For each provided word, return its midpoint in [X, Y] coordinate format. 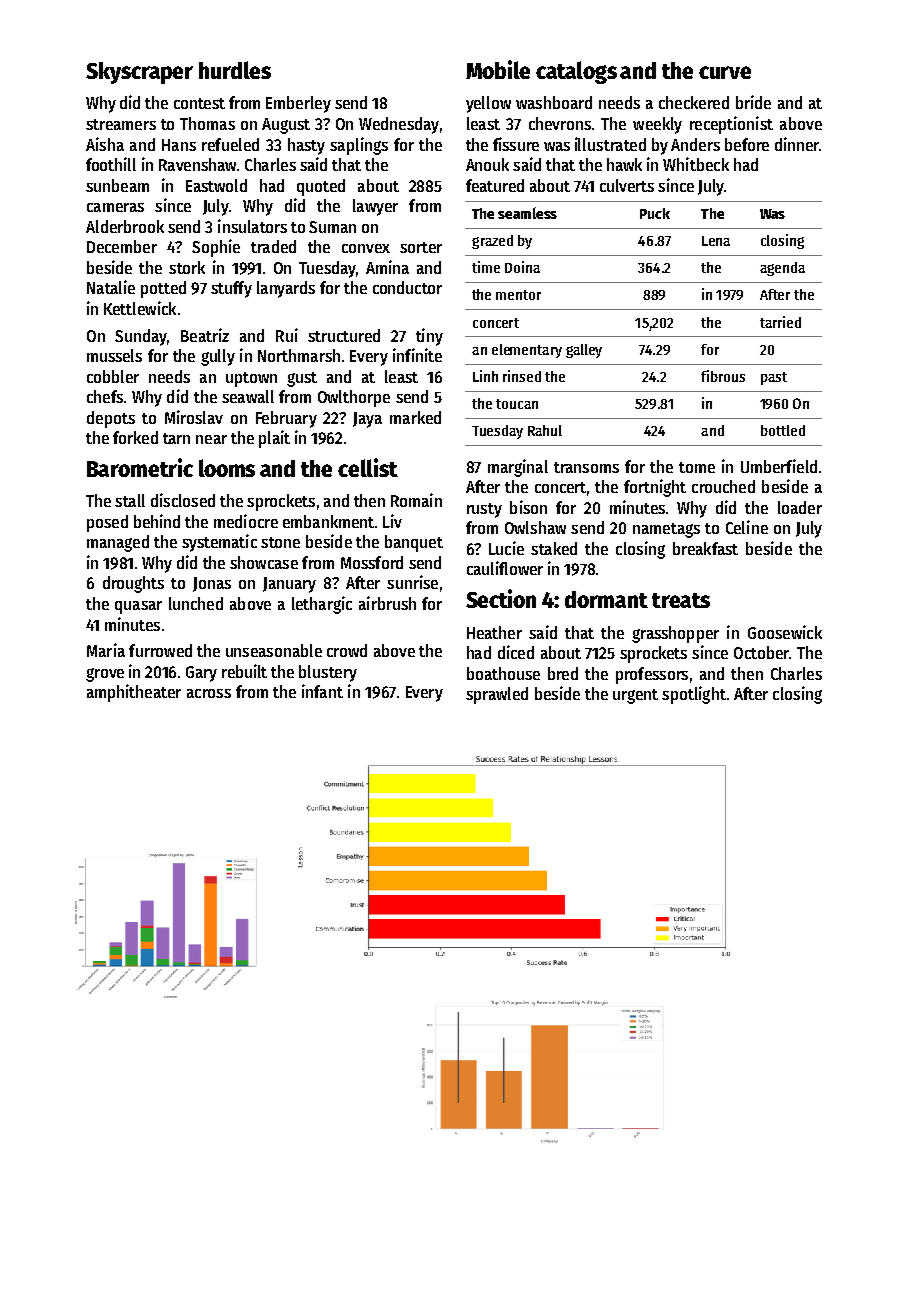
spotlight [694, 695]
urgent [635, 696]
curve [725, 72]
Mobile [498, 69]
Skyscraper [139, 73]
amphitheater [134, 693]
